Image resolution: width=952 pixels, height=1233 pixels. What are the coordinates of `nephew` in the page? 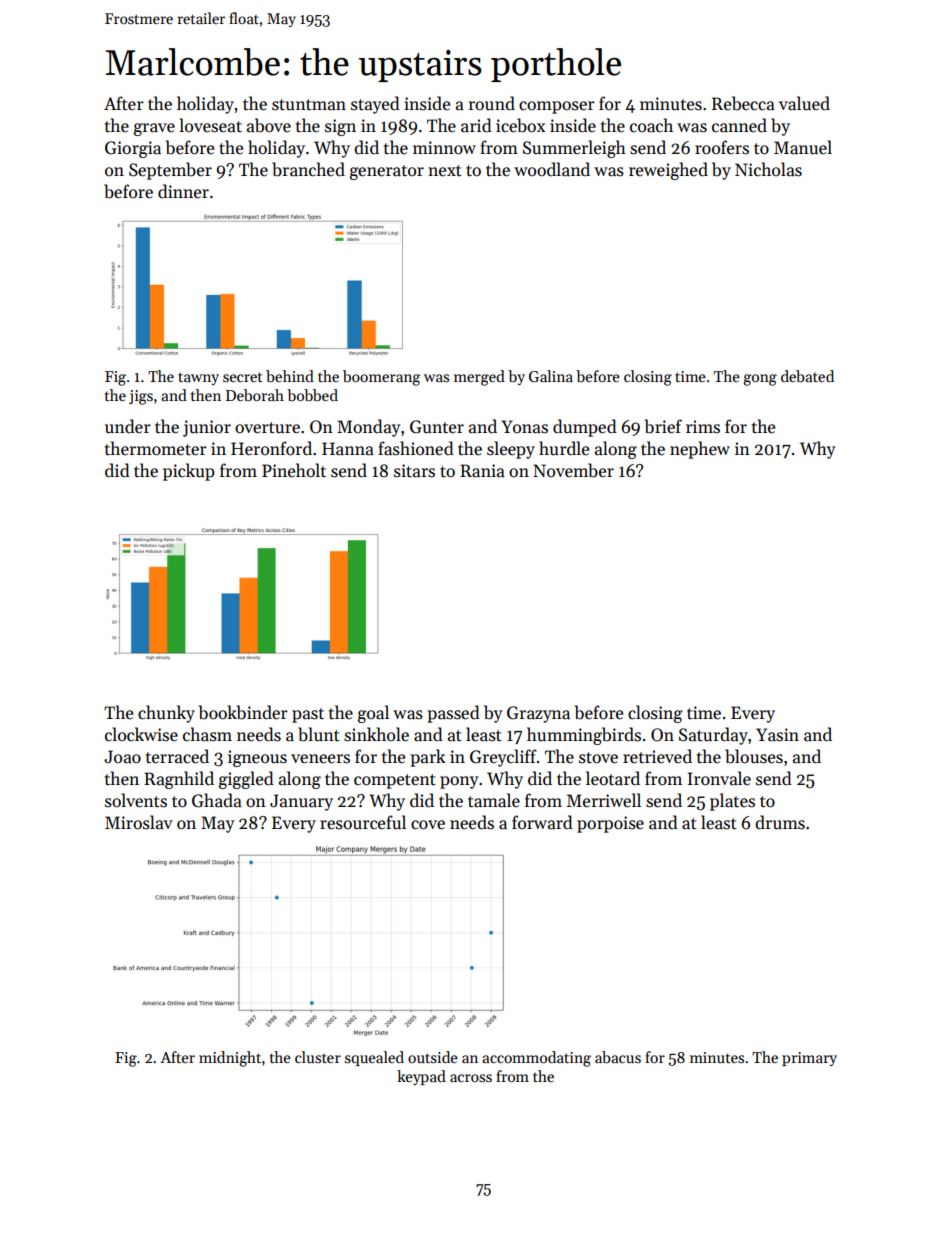 It's located at (700, 450).
